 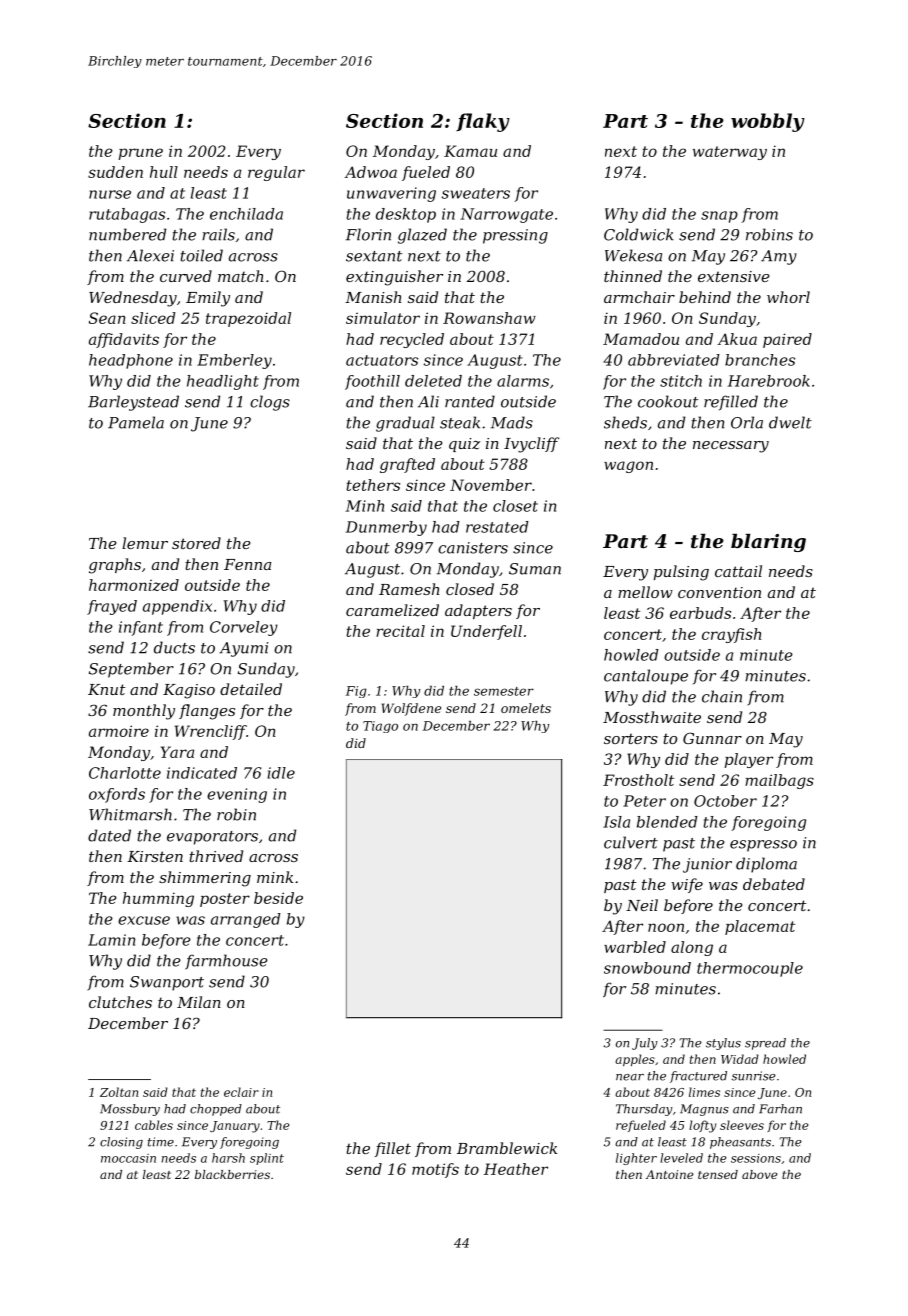 I want to click on rutabagas, so click(x=127, y=215).
